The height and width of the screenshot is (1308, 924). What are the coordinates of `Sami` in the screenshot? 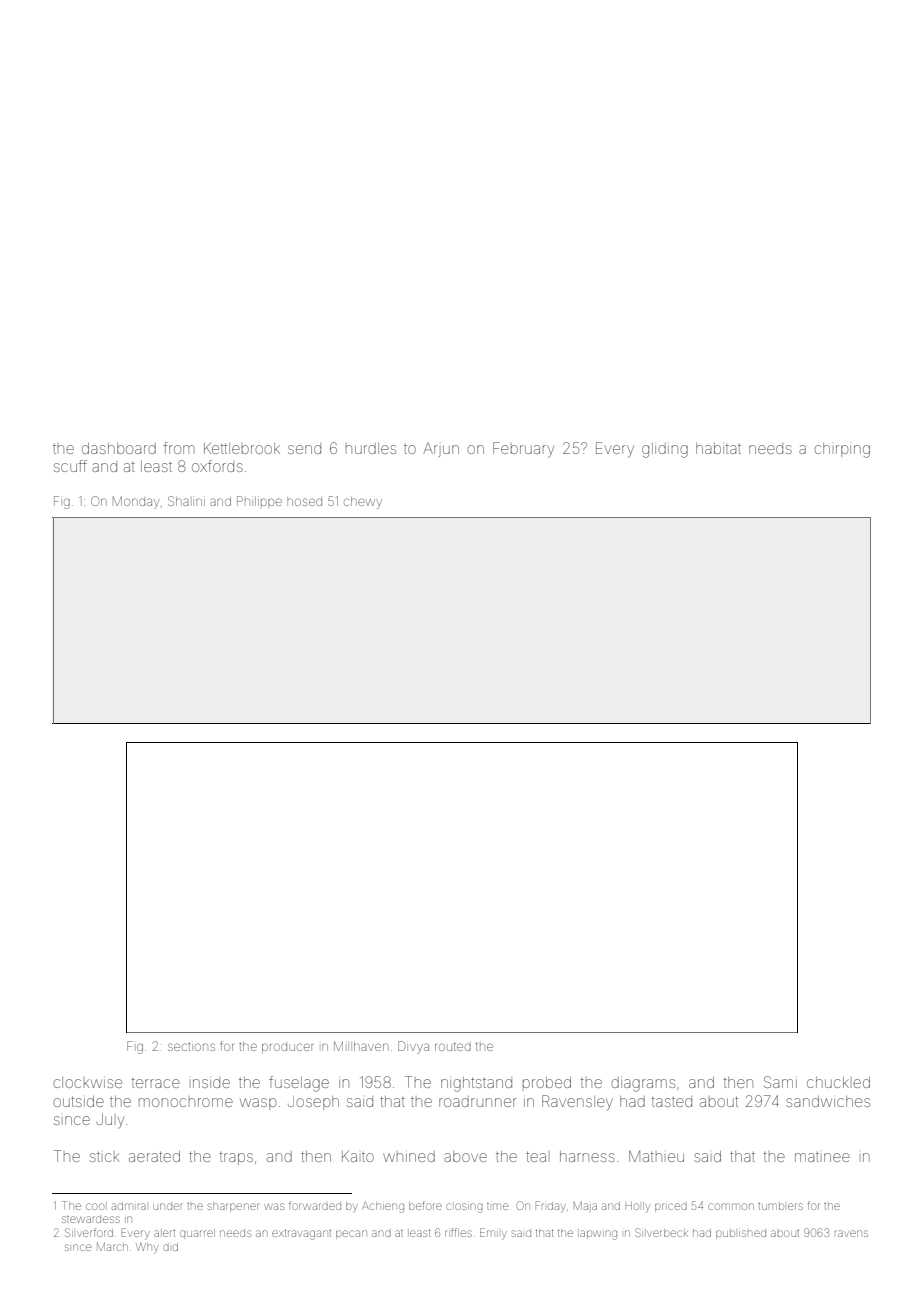 It's located at (780, 1082).
